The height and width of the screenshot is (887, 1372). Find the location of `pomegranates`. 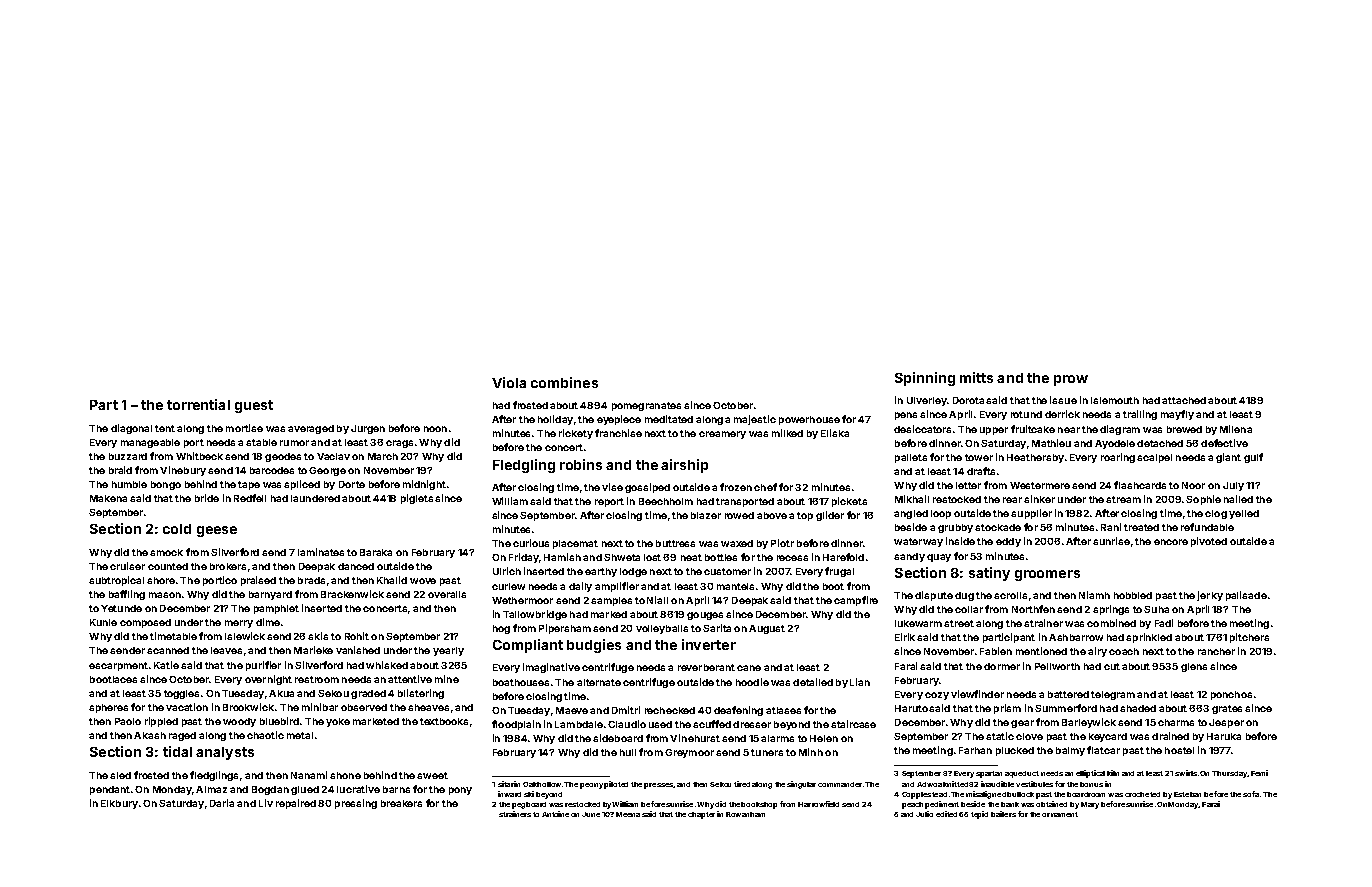

pomegranates is located at coordinates (646, 406).
